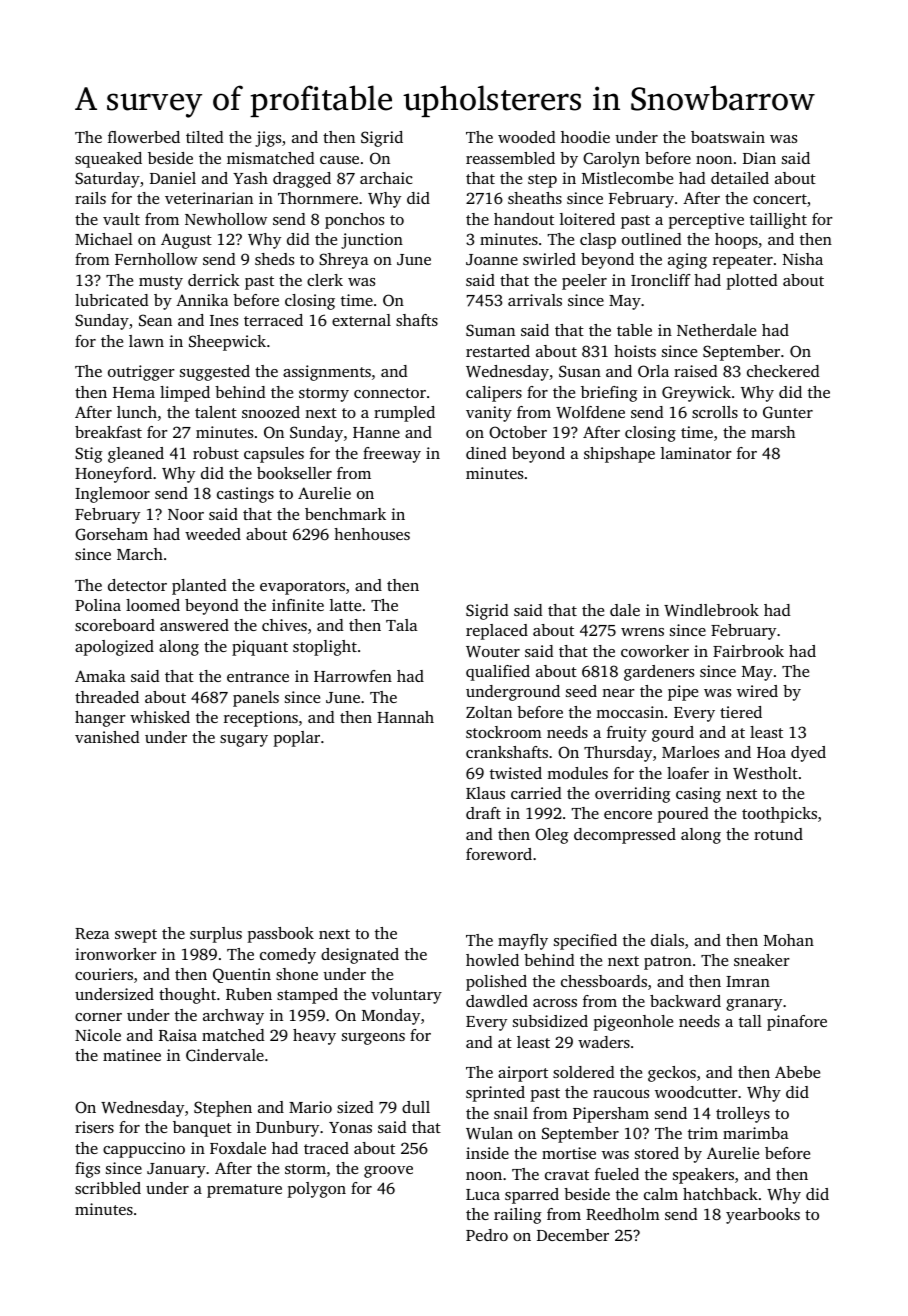 The image size is (908, 1316). Describe the element at coordinates (134, 392) in the screenshot. I see `Hema` at that location.
